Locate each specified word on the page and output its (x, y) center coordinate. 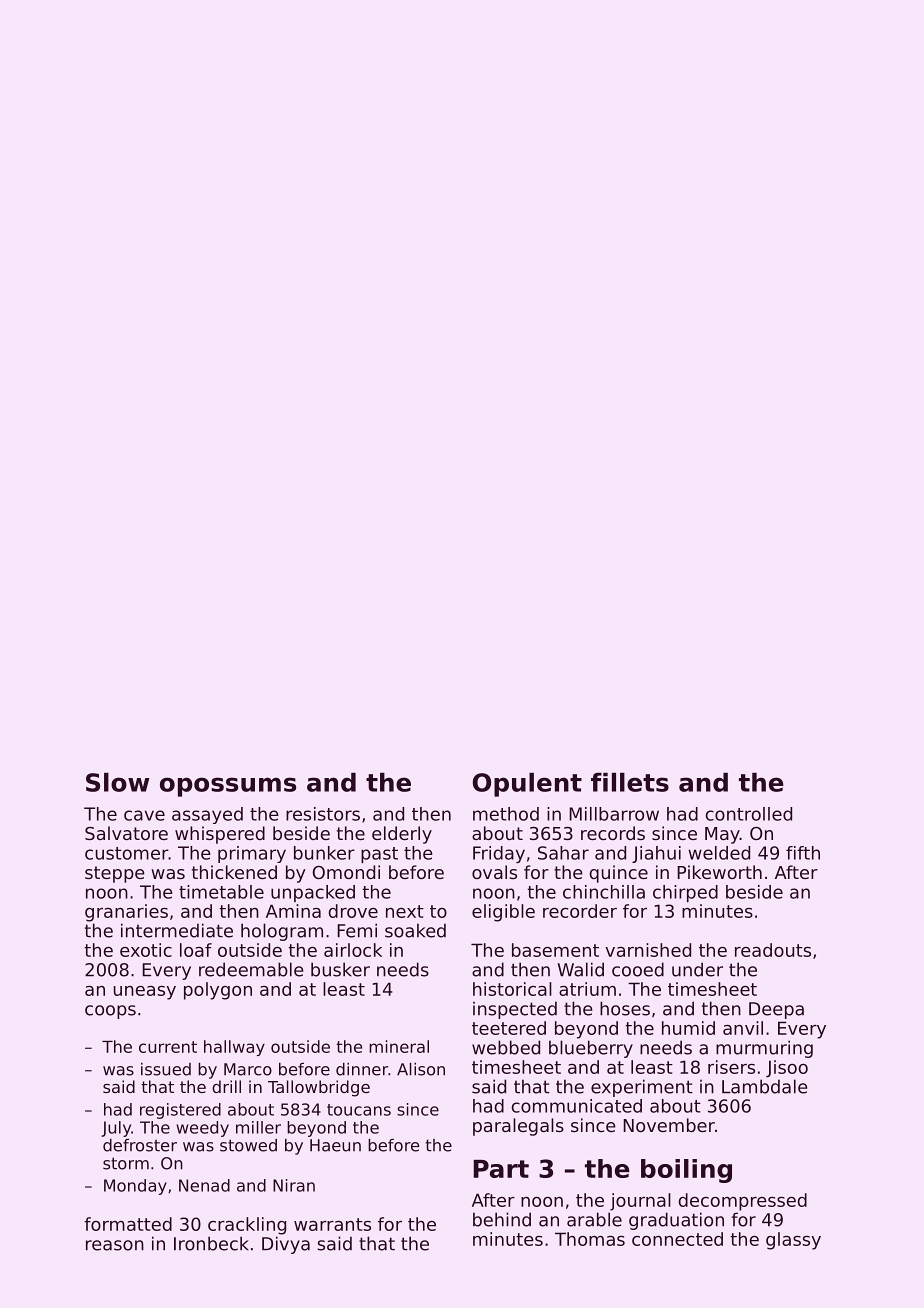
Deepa (776, 1010)
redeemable (251, 969)
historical (512, 989)
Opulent (527, 785)
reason (115, 1245)
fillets (630, 782)
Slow (118, 782)
